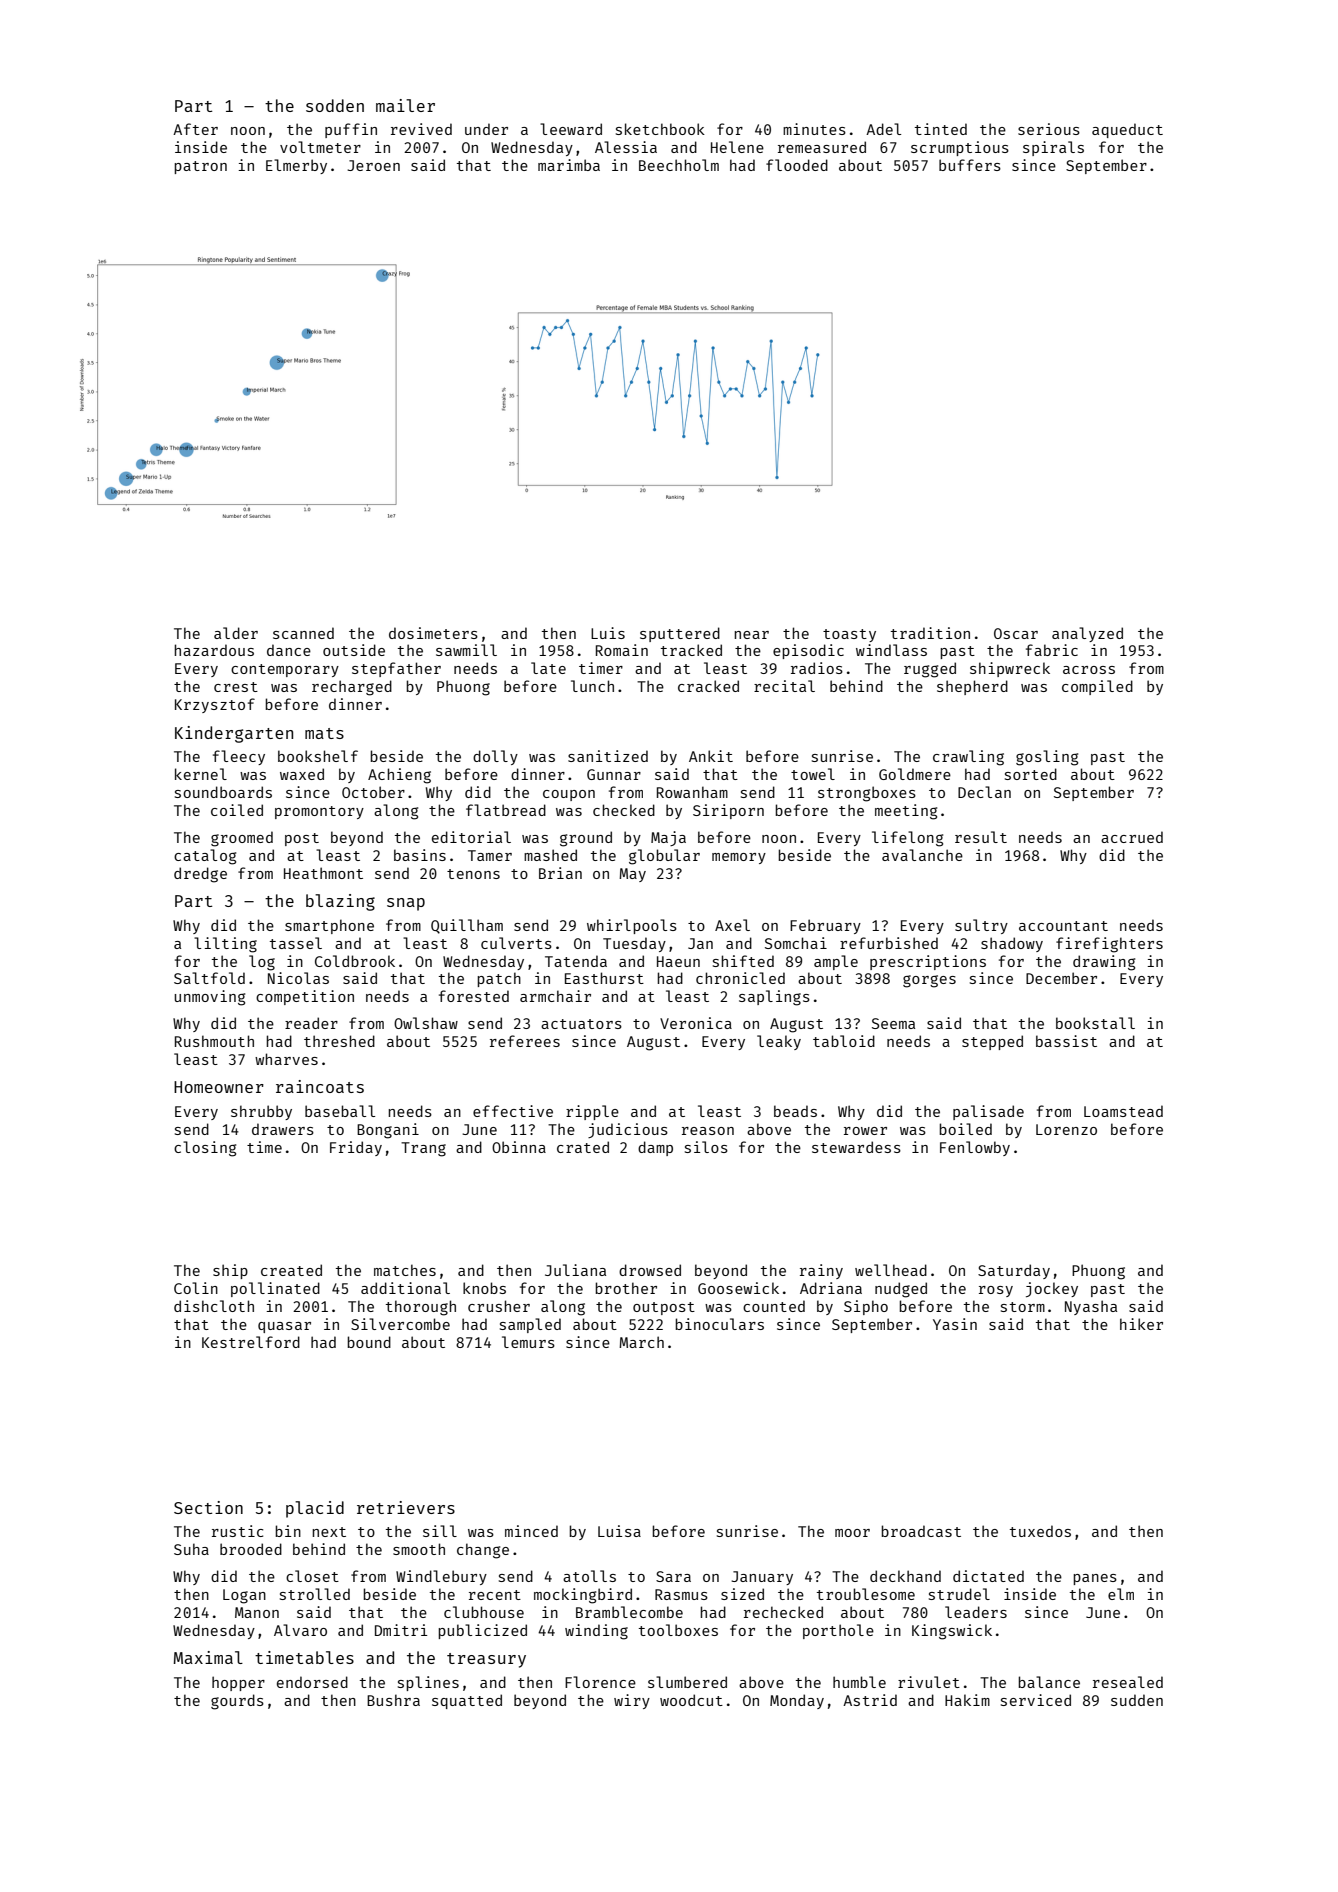  Describe the element at coordinates (405, 1270) in the image. I see `matches` at that location.
